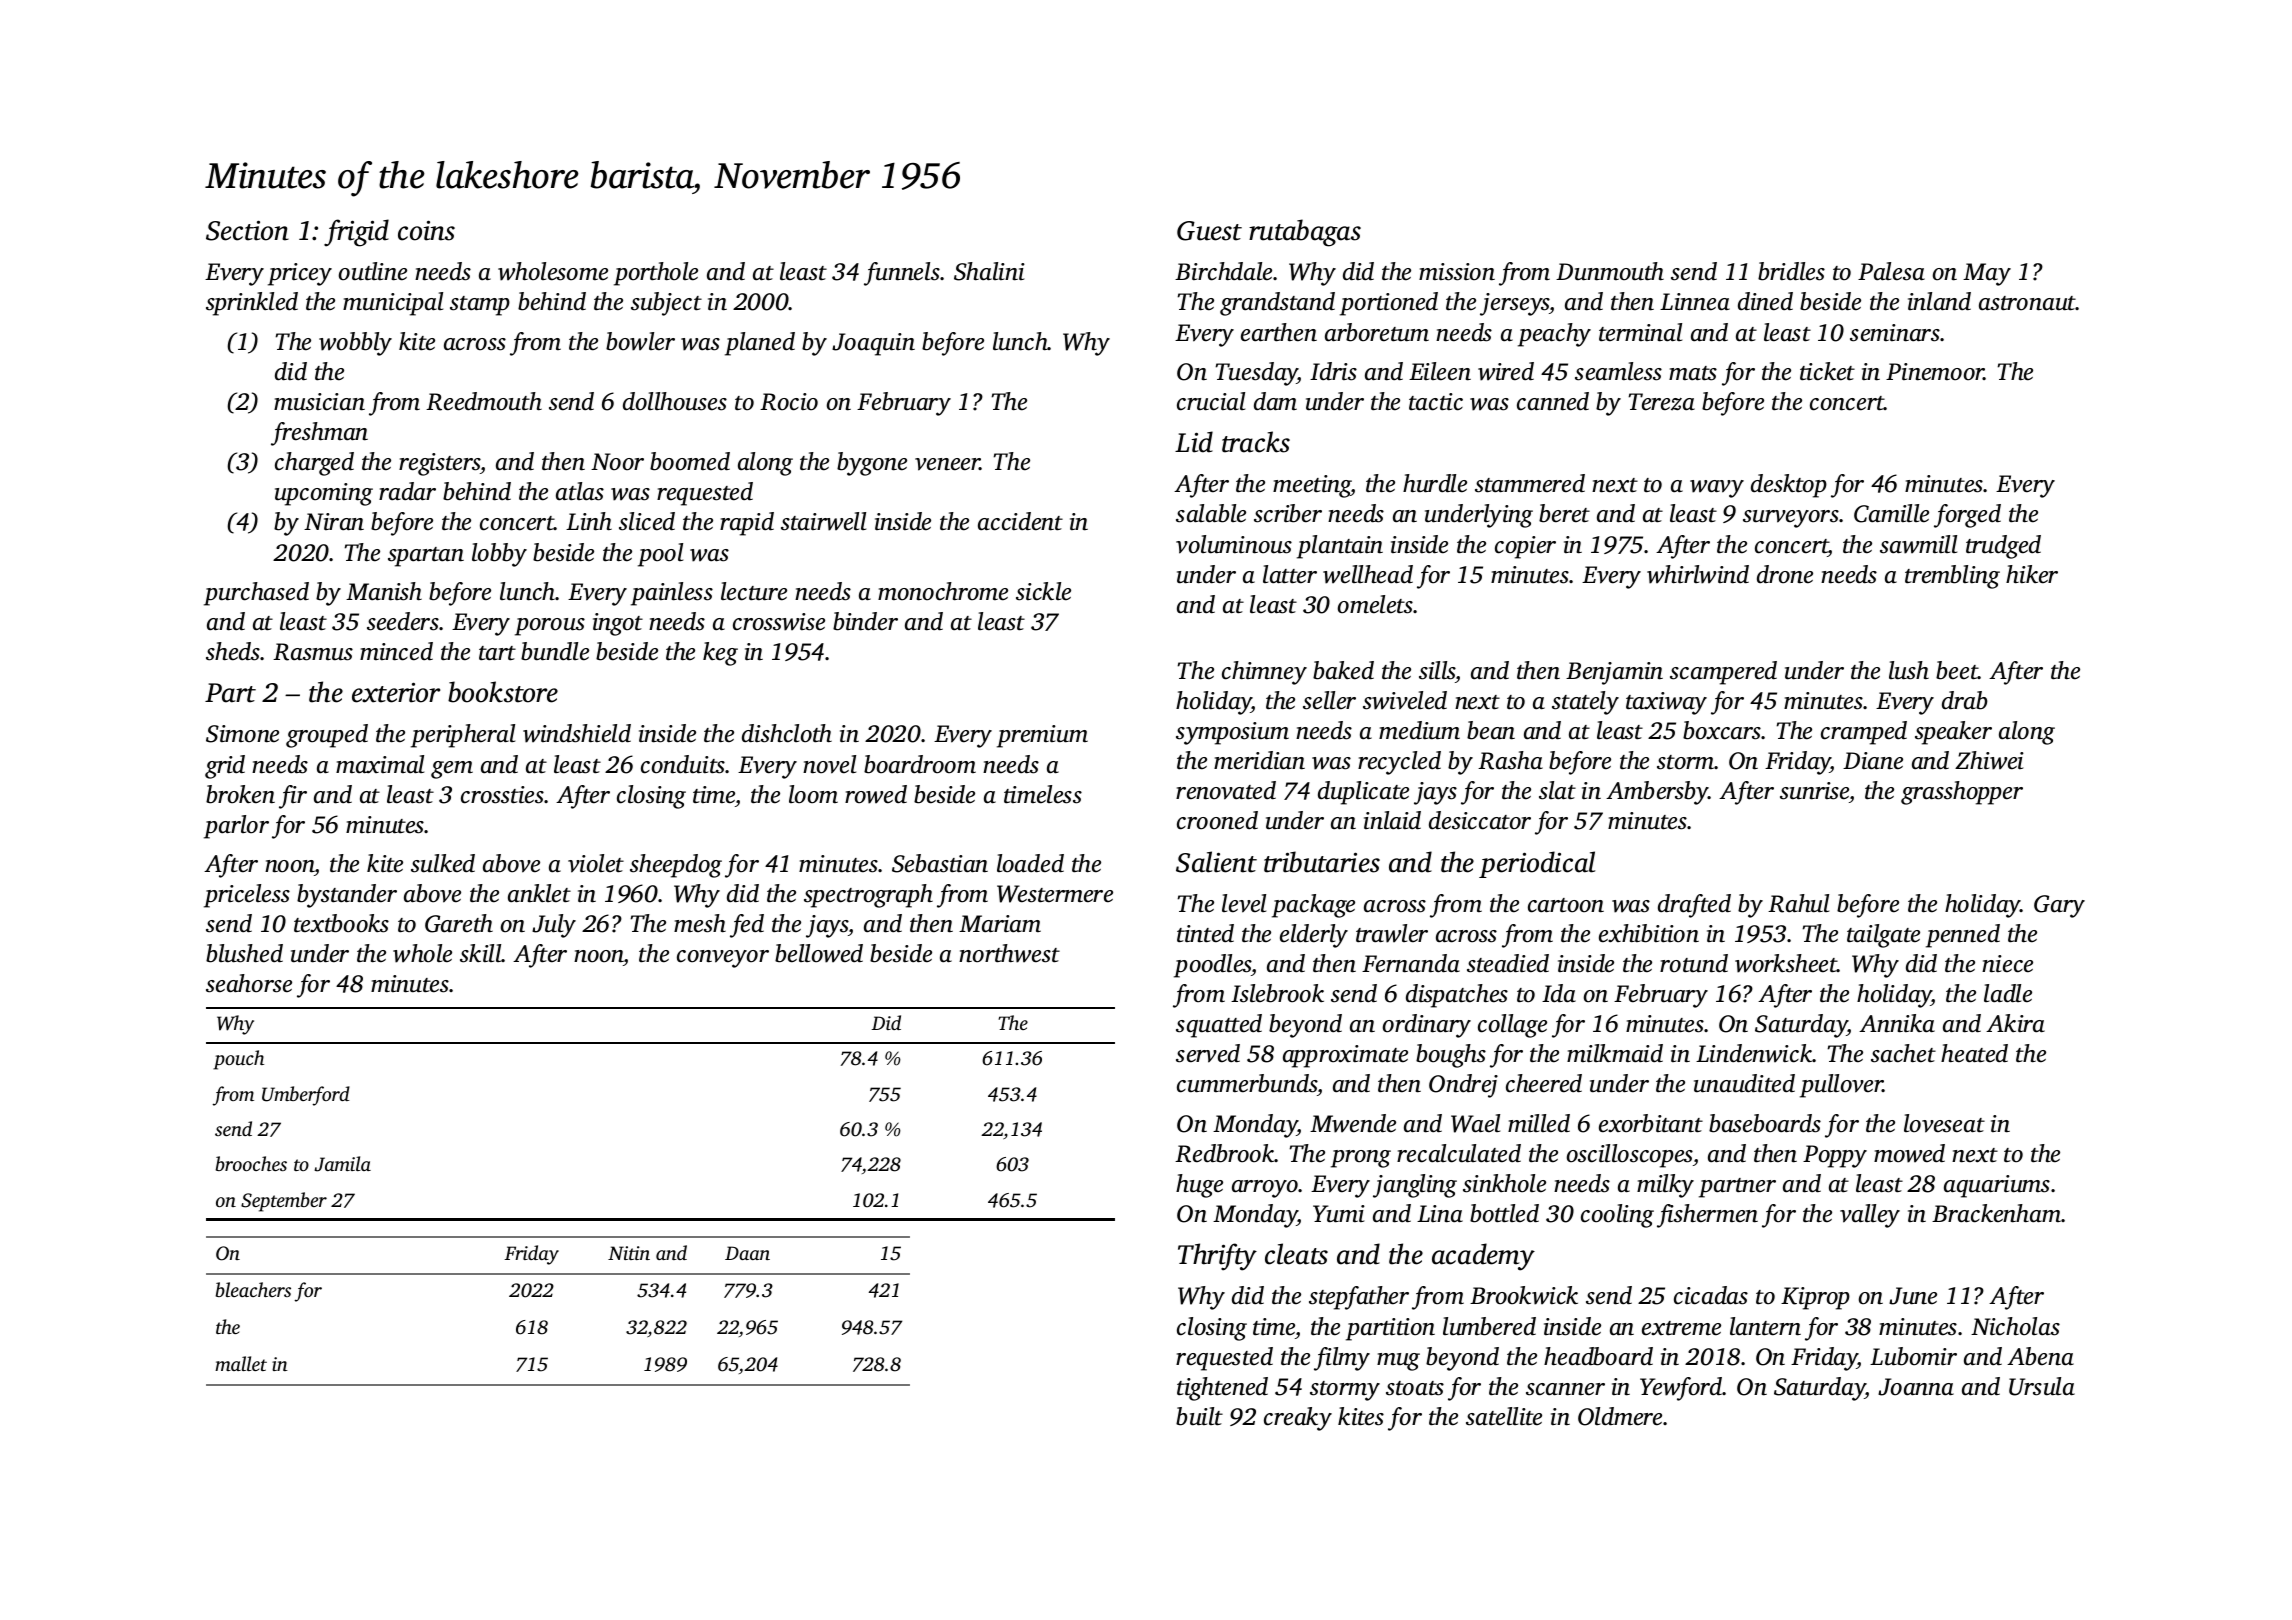 This document has width=2292, height=1620. I want to click on Dunmouth, so click(1610, 271).
